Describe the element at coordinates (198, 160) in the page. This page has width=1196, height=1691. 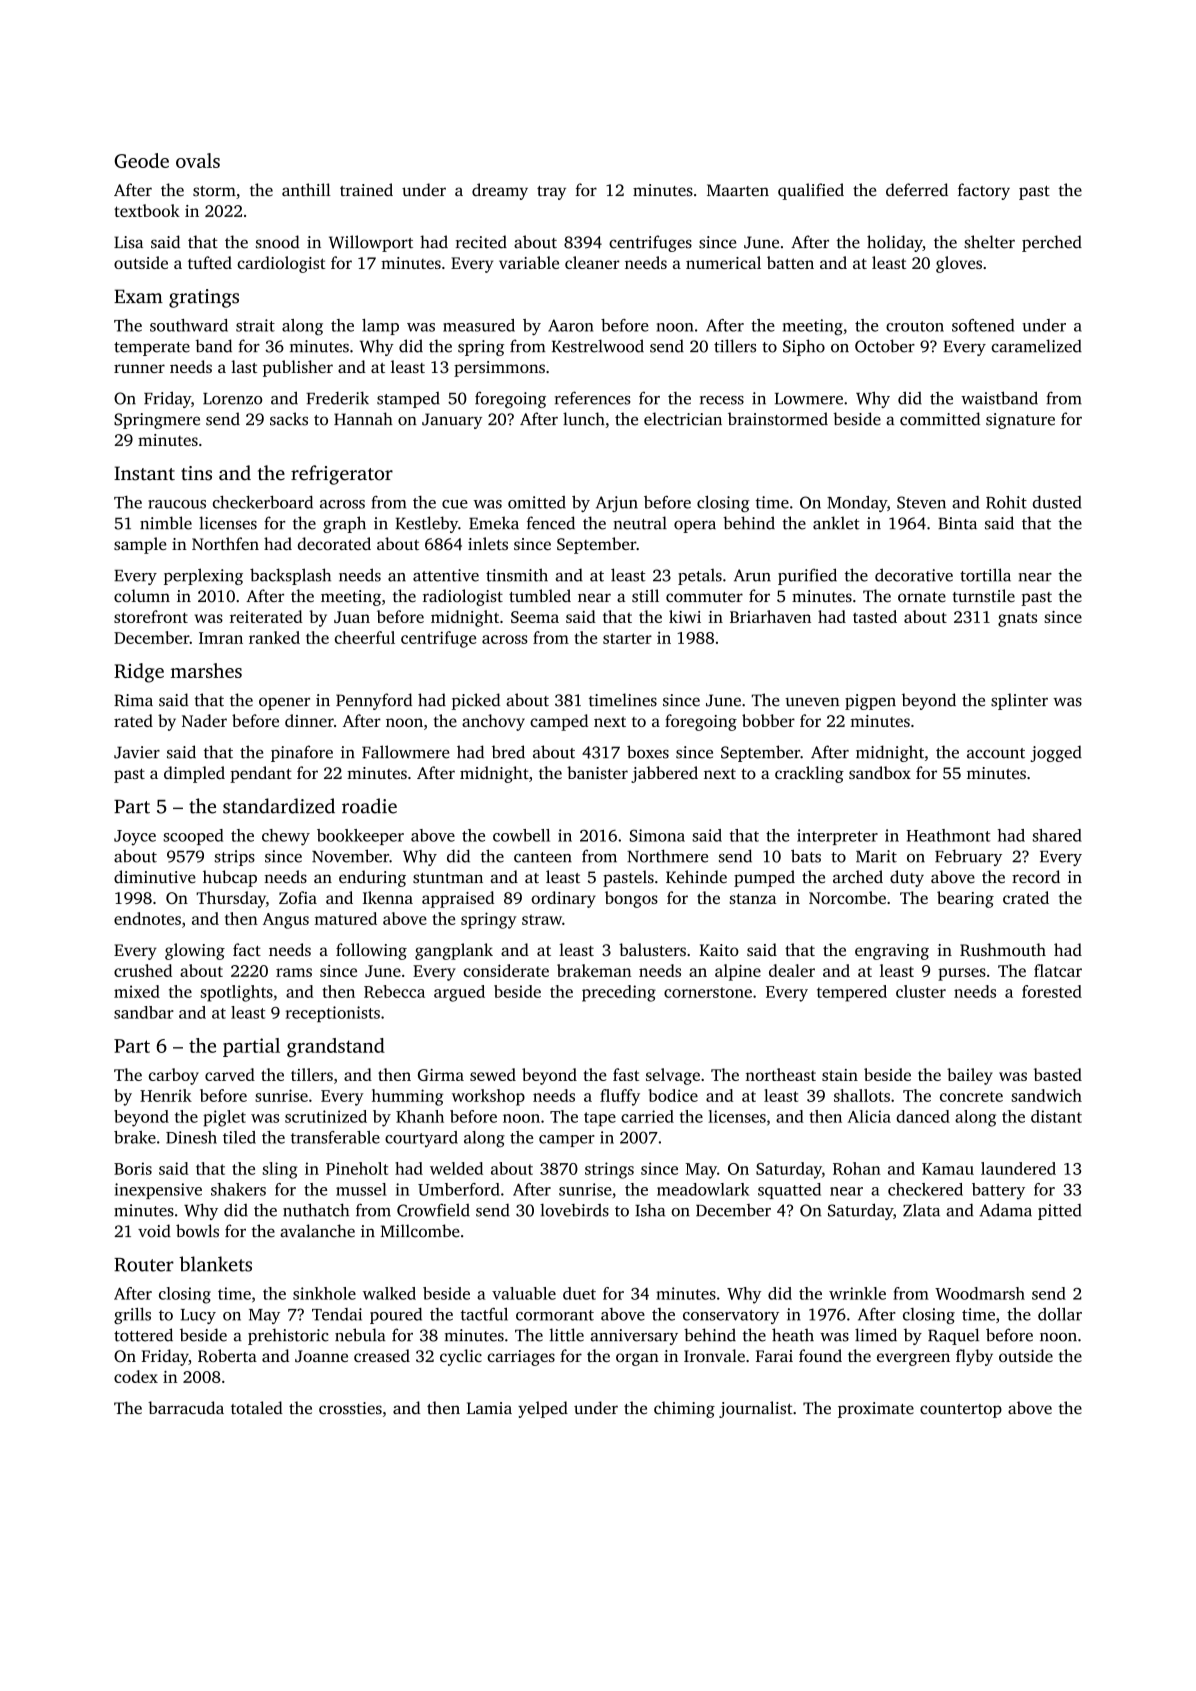
I see `ovals` at that location.
